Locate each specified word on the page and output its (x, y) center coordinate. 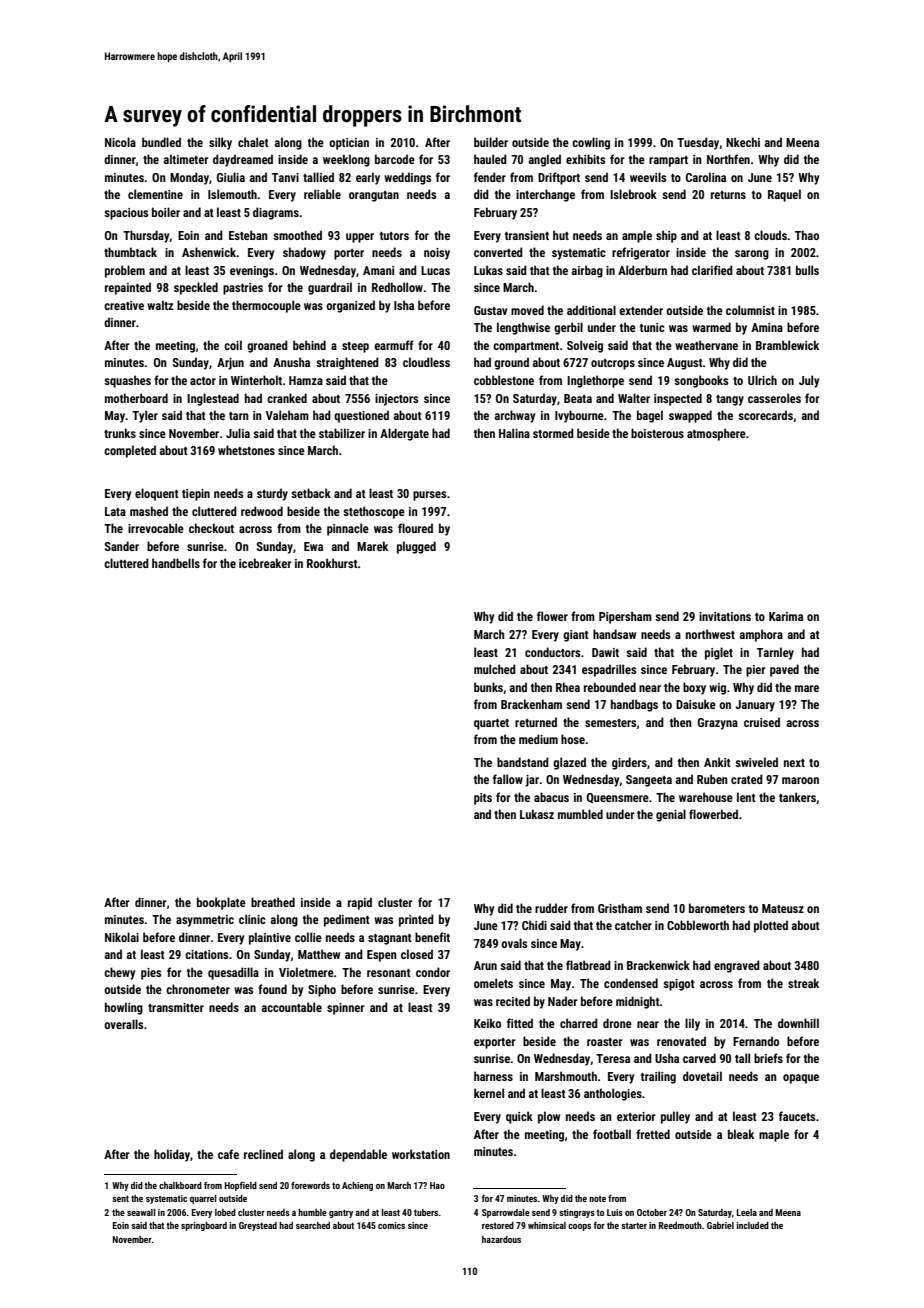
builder (491, 142)
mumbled (580, 814)
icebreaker (265, 563)
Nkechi (743, 142)
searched (313, 1225)
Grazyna (718, 724)
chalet (253, 142)
